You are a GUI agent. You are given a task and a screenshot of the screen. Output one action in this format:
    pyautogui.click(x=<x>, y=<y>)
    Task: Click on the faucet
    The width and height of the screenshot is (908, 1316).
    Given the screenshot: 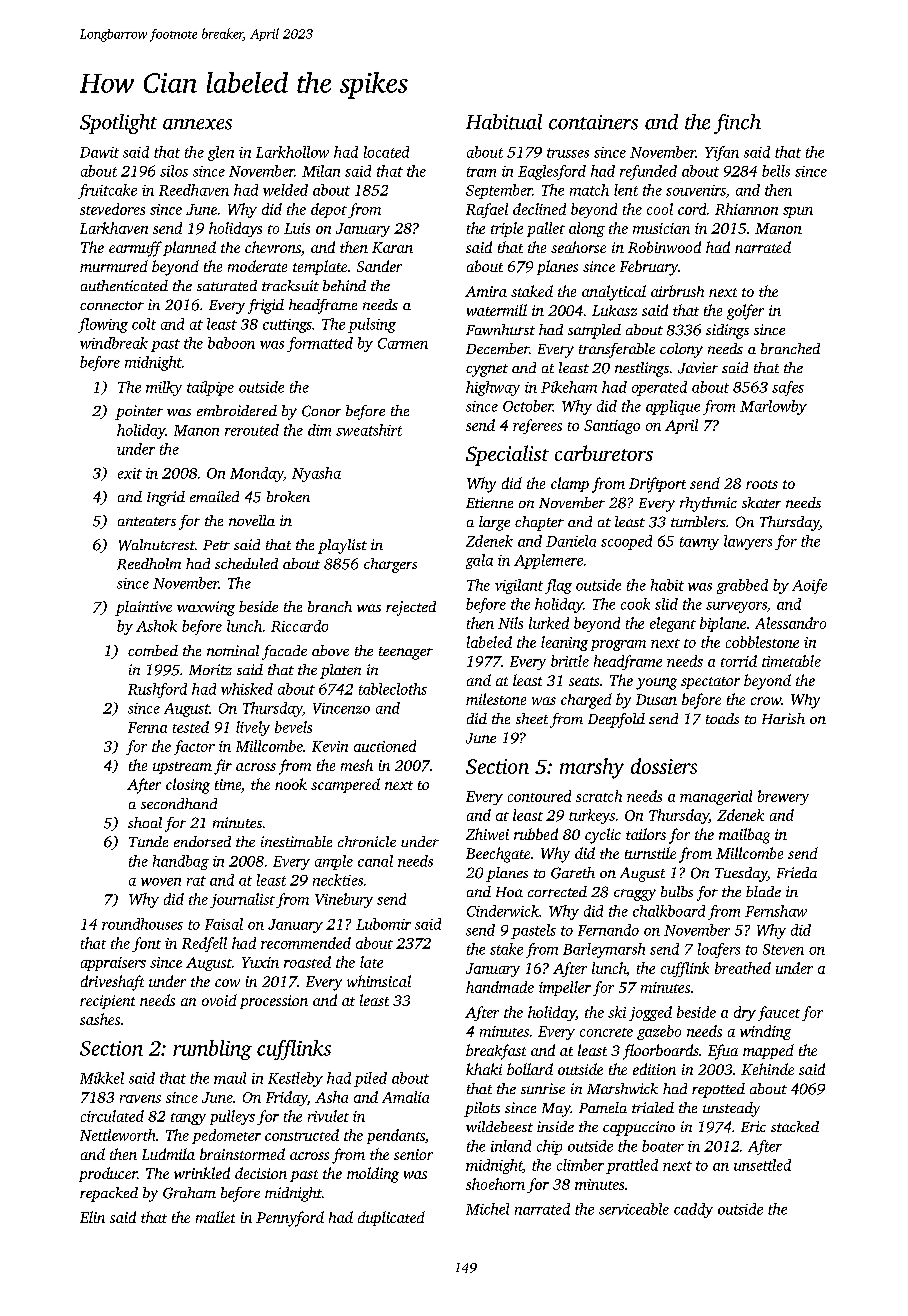 What is the action you would take?
    pyautogui.click(x=779, y=1013)
